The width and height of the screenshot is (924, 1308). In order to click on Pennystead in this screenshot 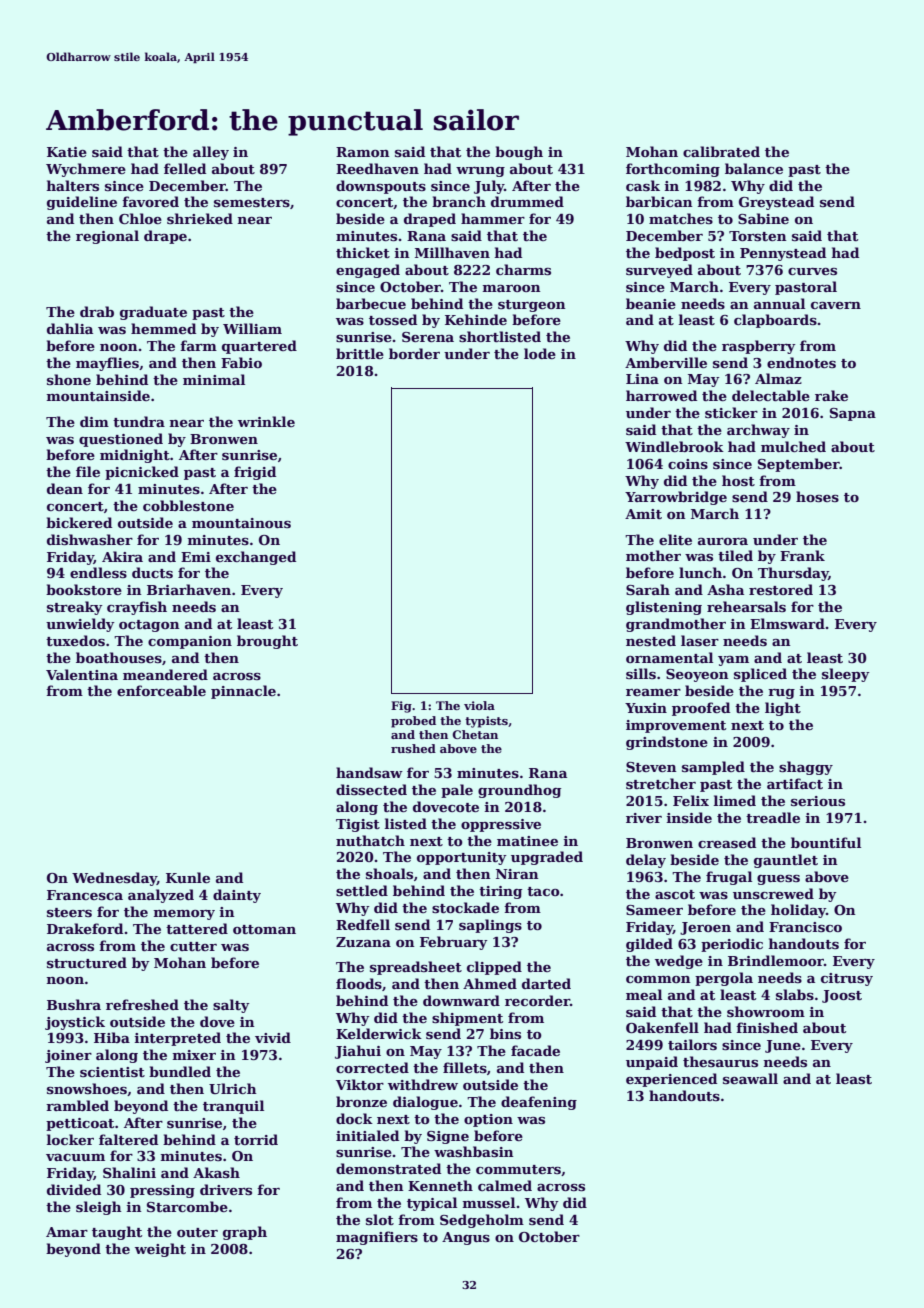, I will do `click(783, 254)`.
